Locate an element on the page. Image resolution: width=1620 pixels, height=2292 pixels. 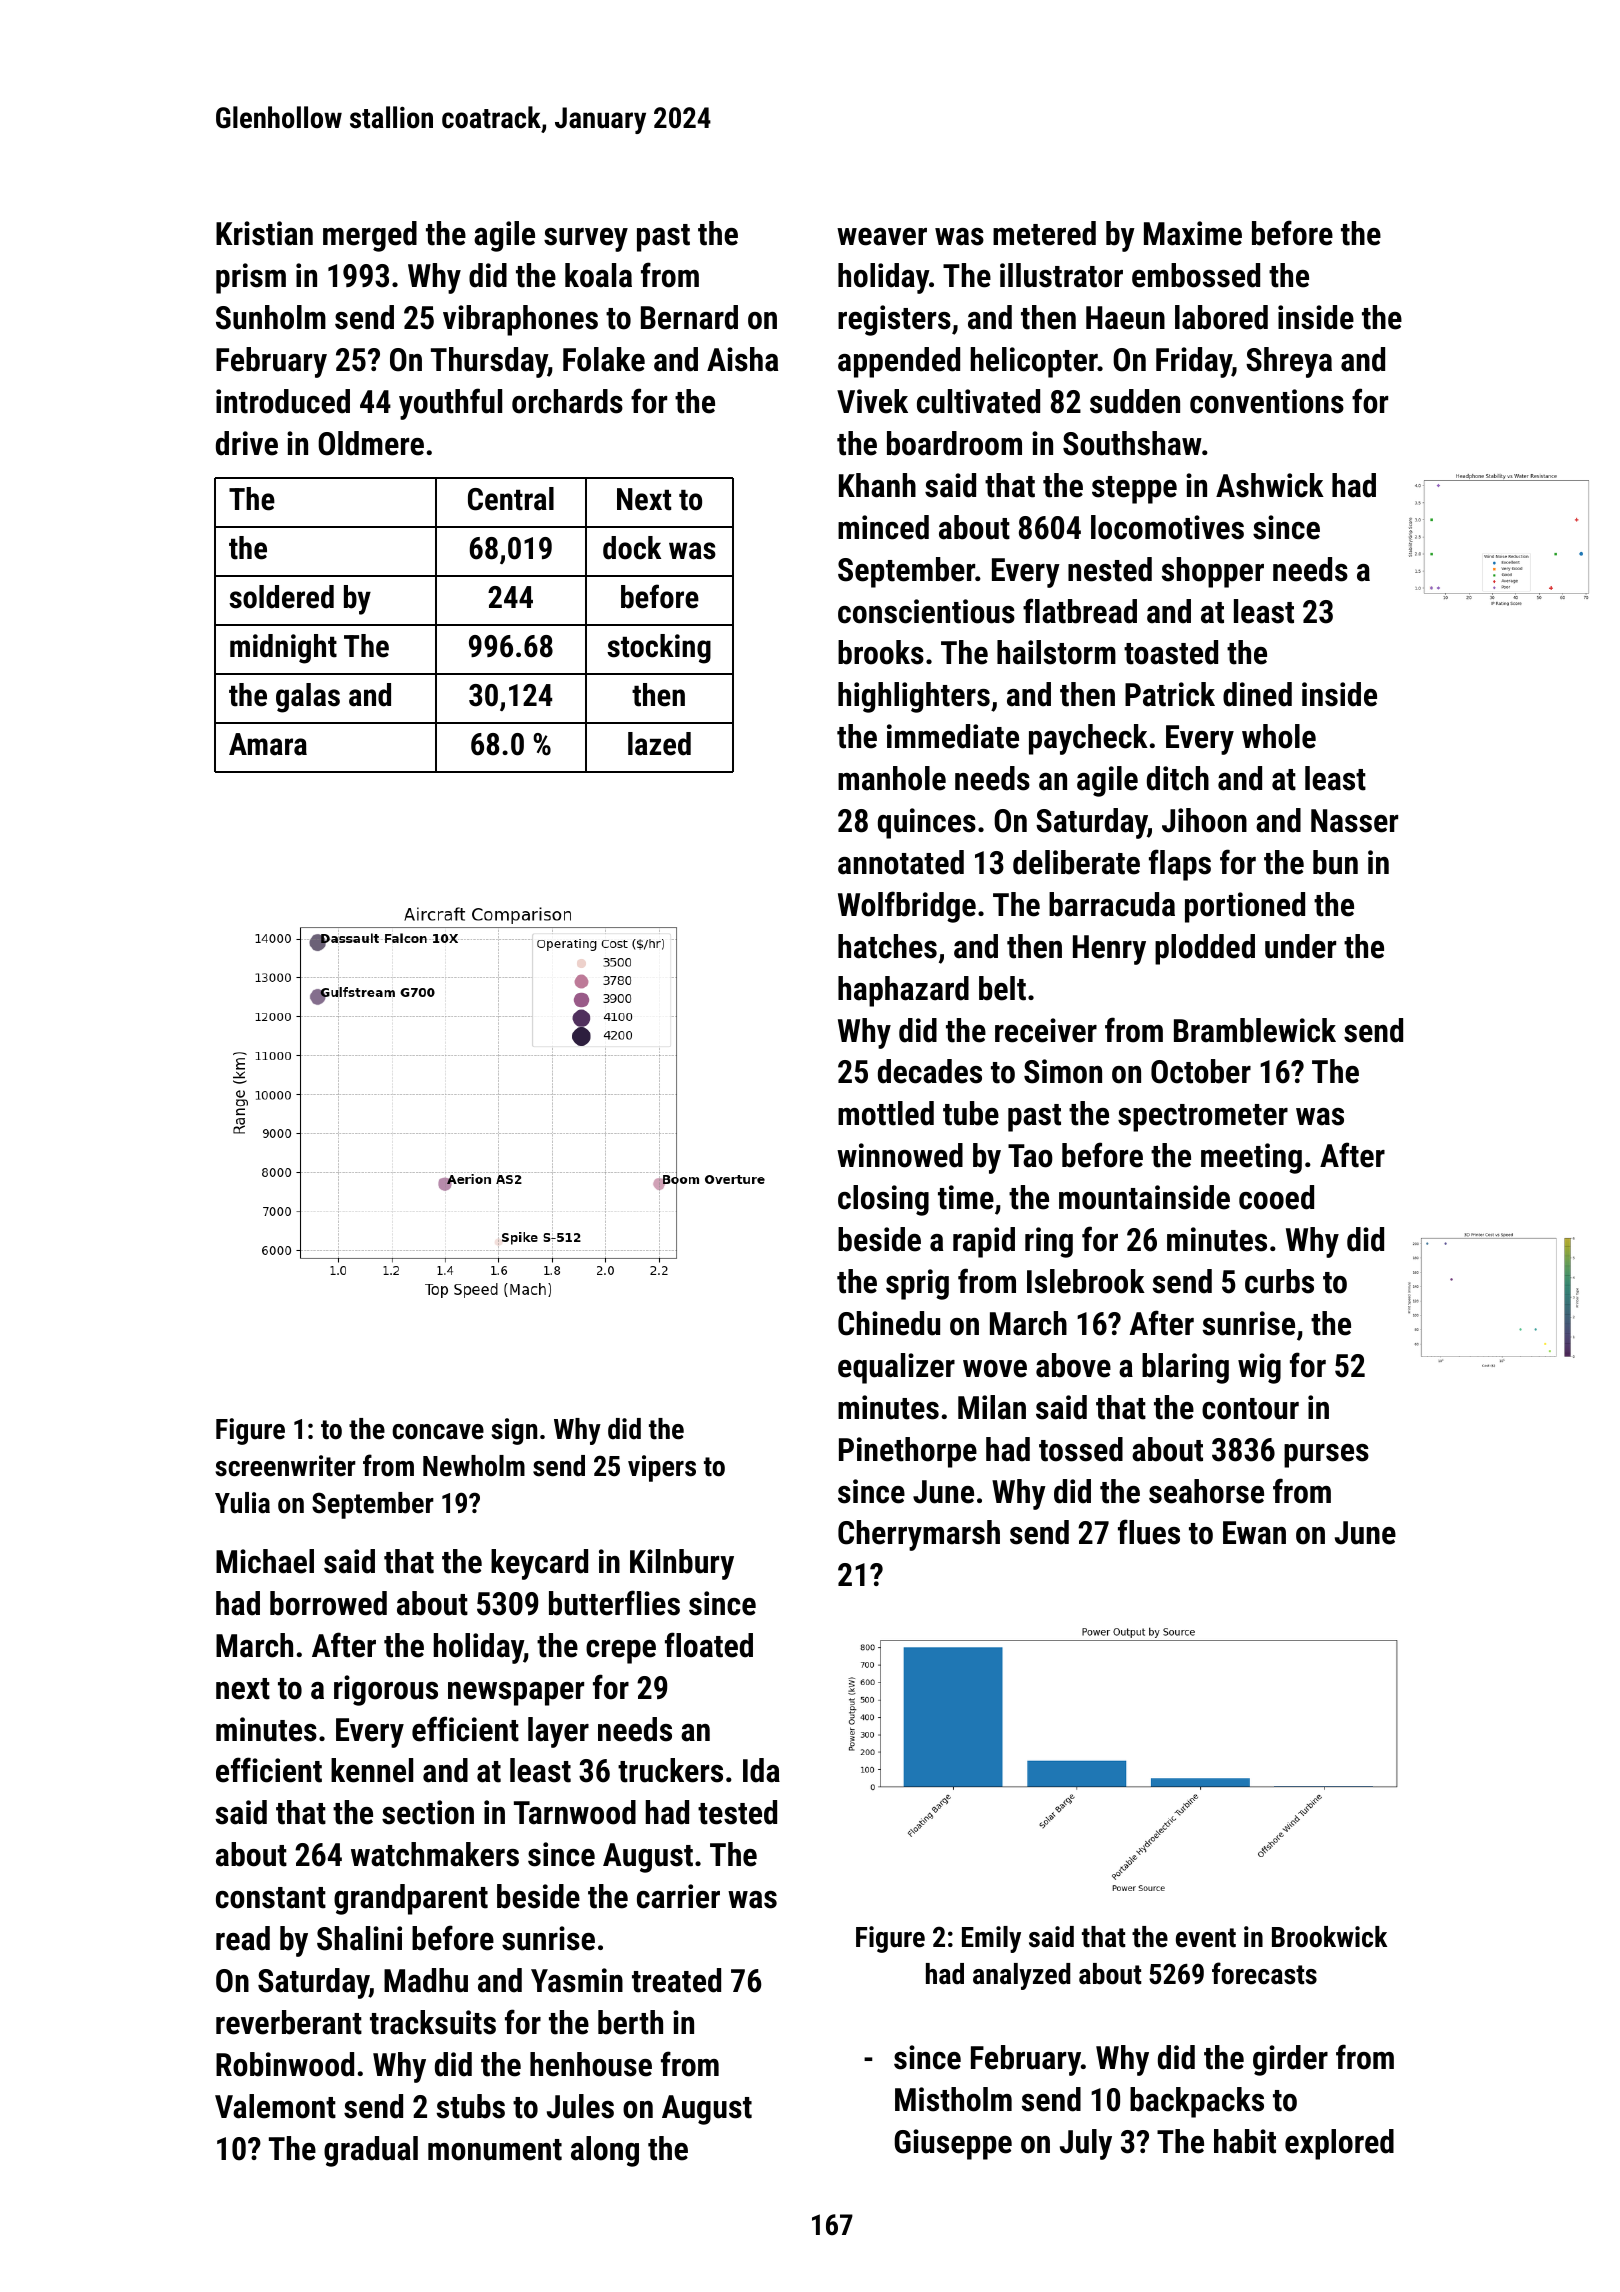
Amara is located at coordinates (268, 744).
